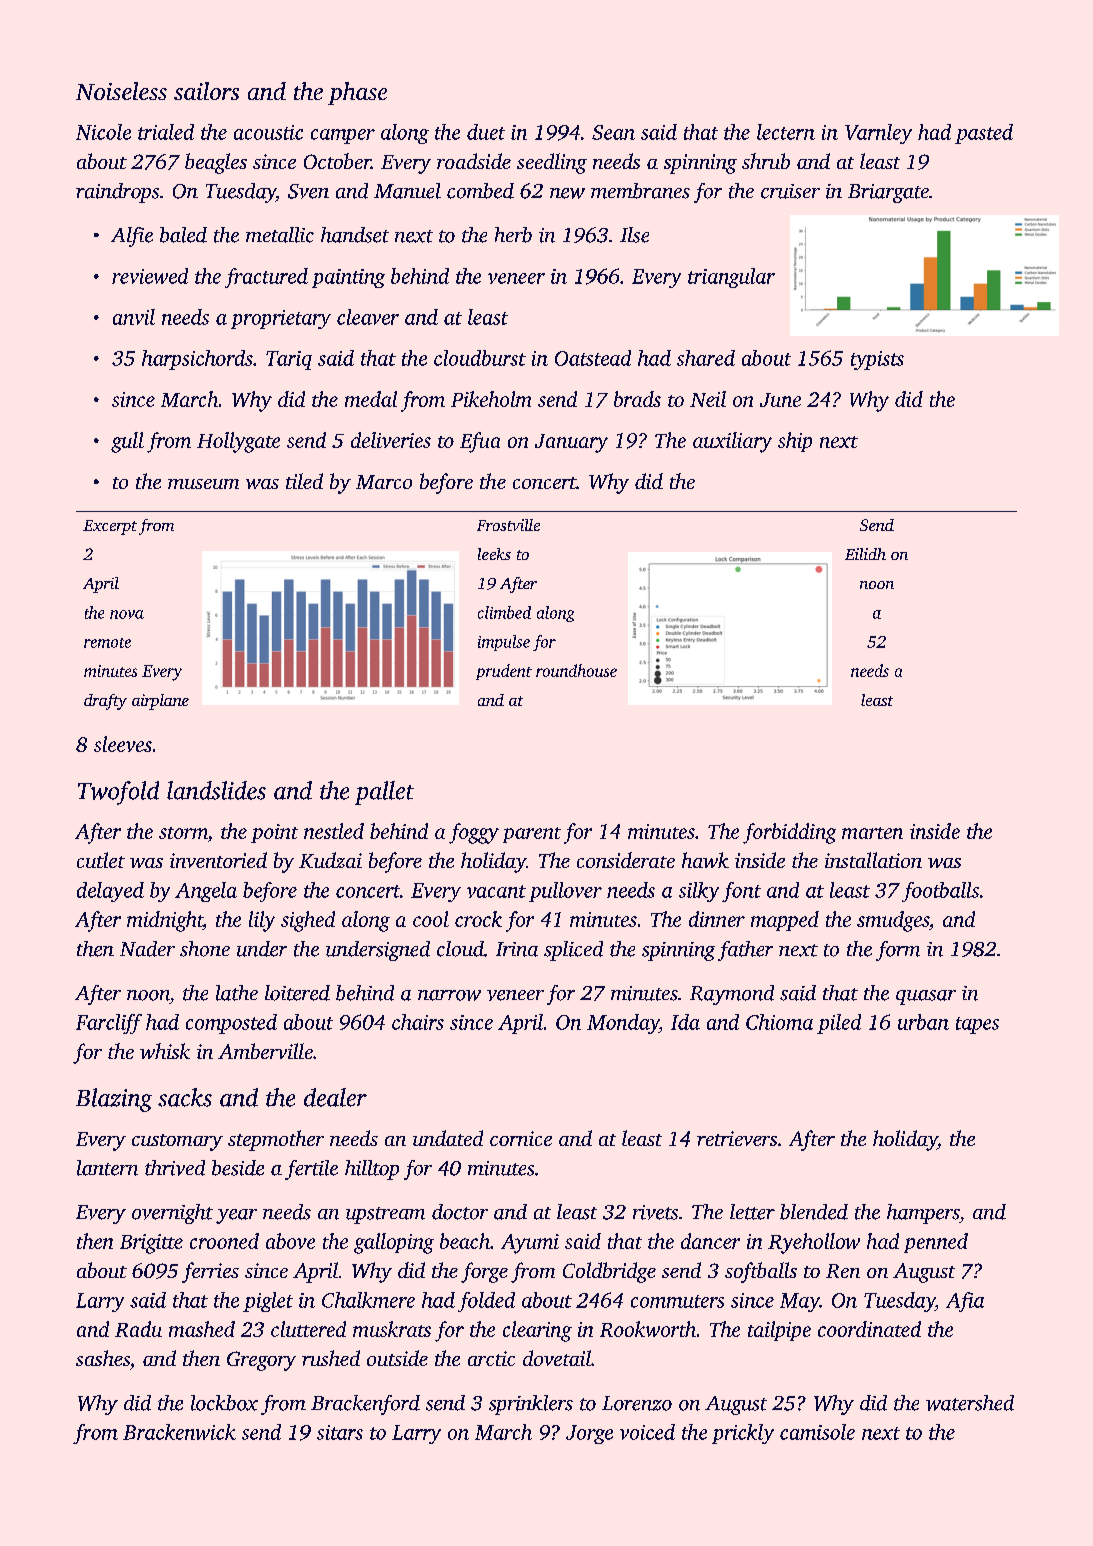  Describe the element at coordinates (940, 892) in the screenshot. I see `footballs` at that location.
